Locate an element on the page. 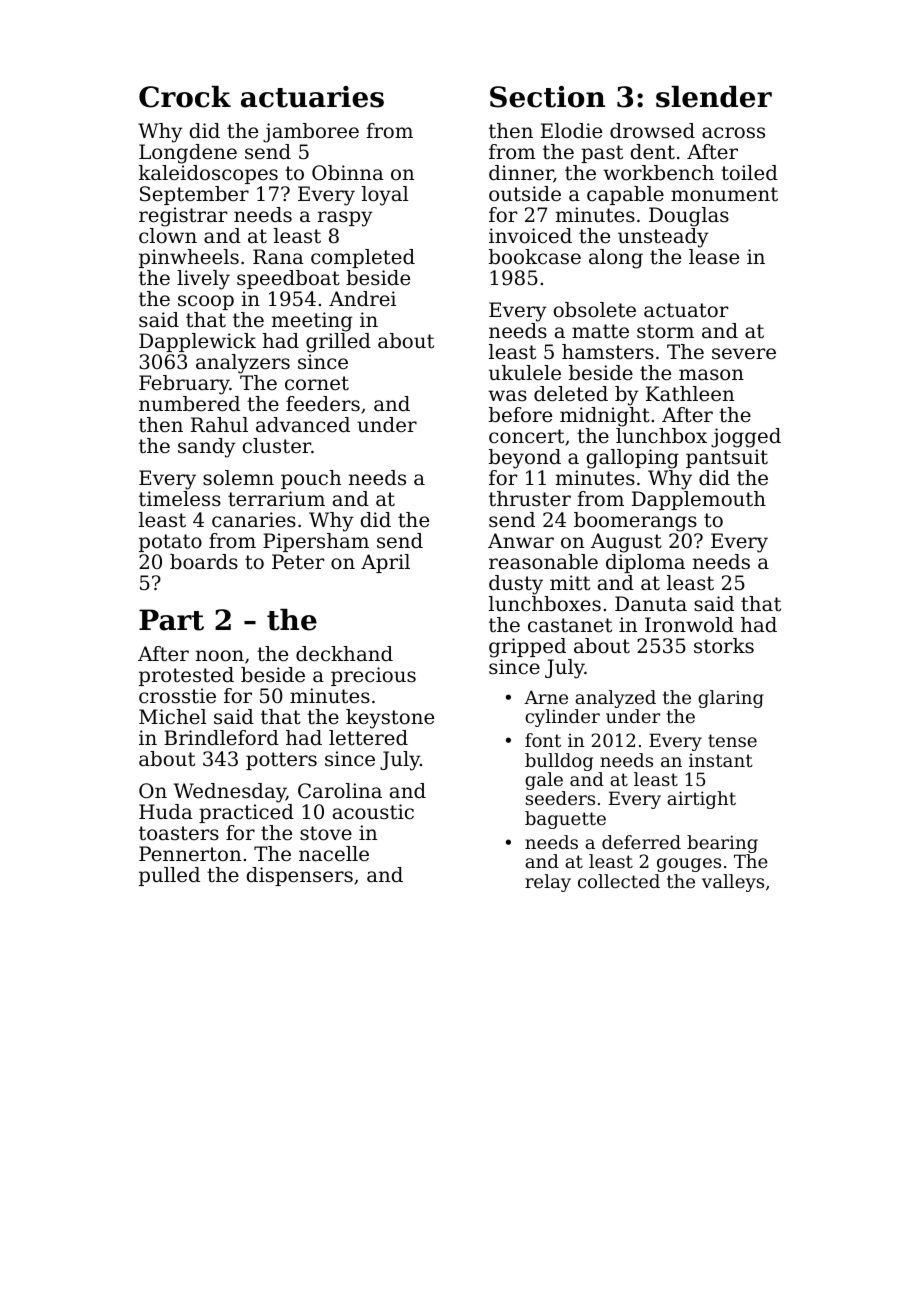  concert is located at coordinates (526, 436).
